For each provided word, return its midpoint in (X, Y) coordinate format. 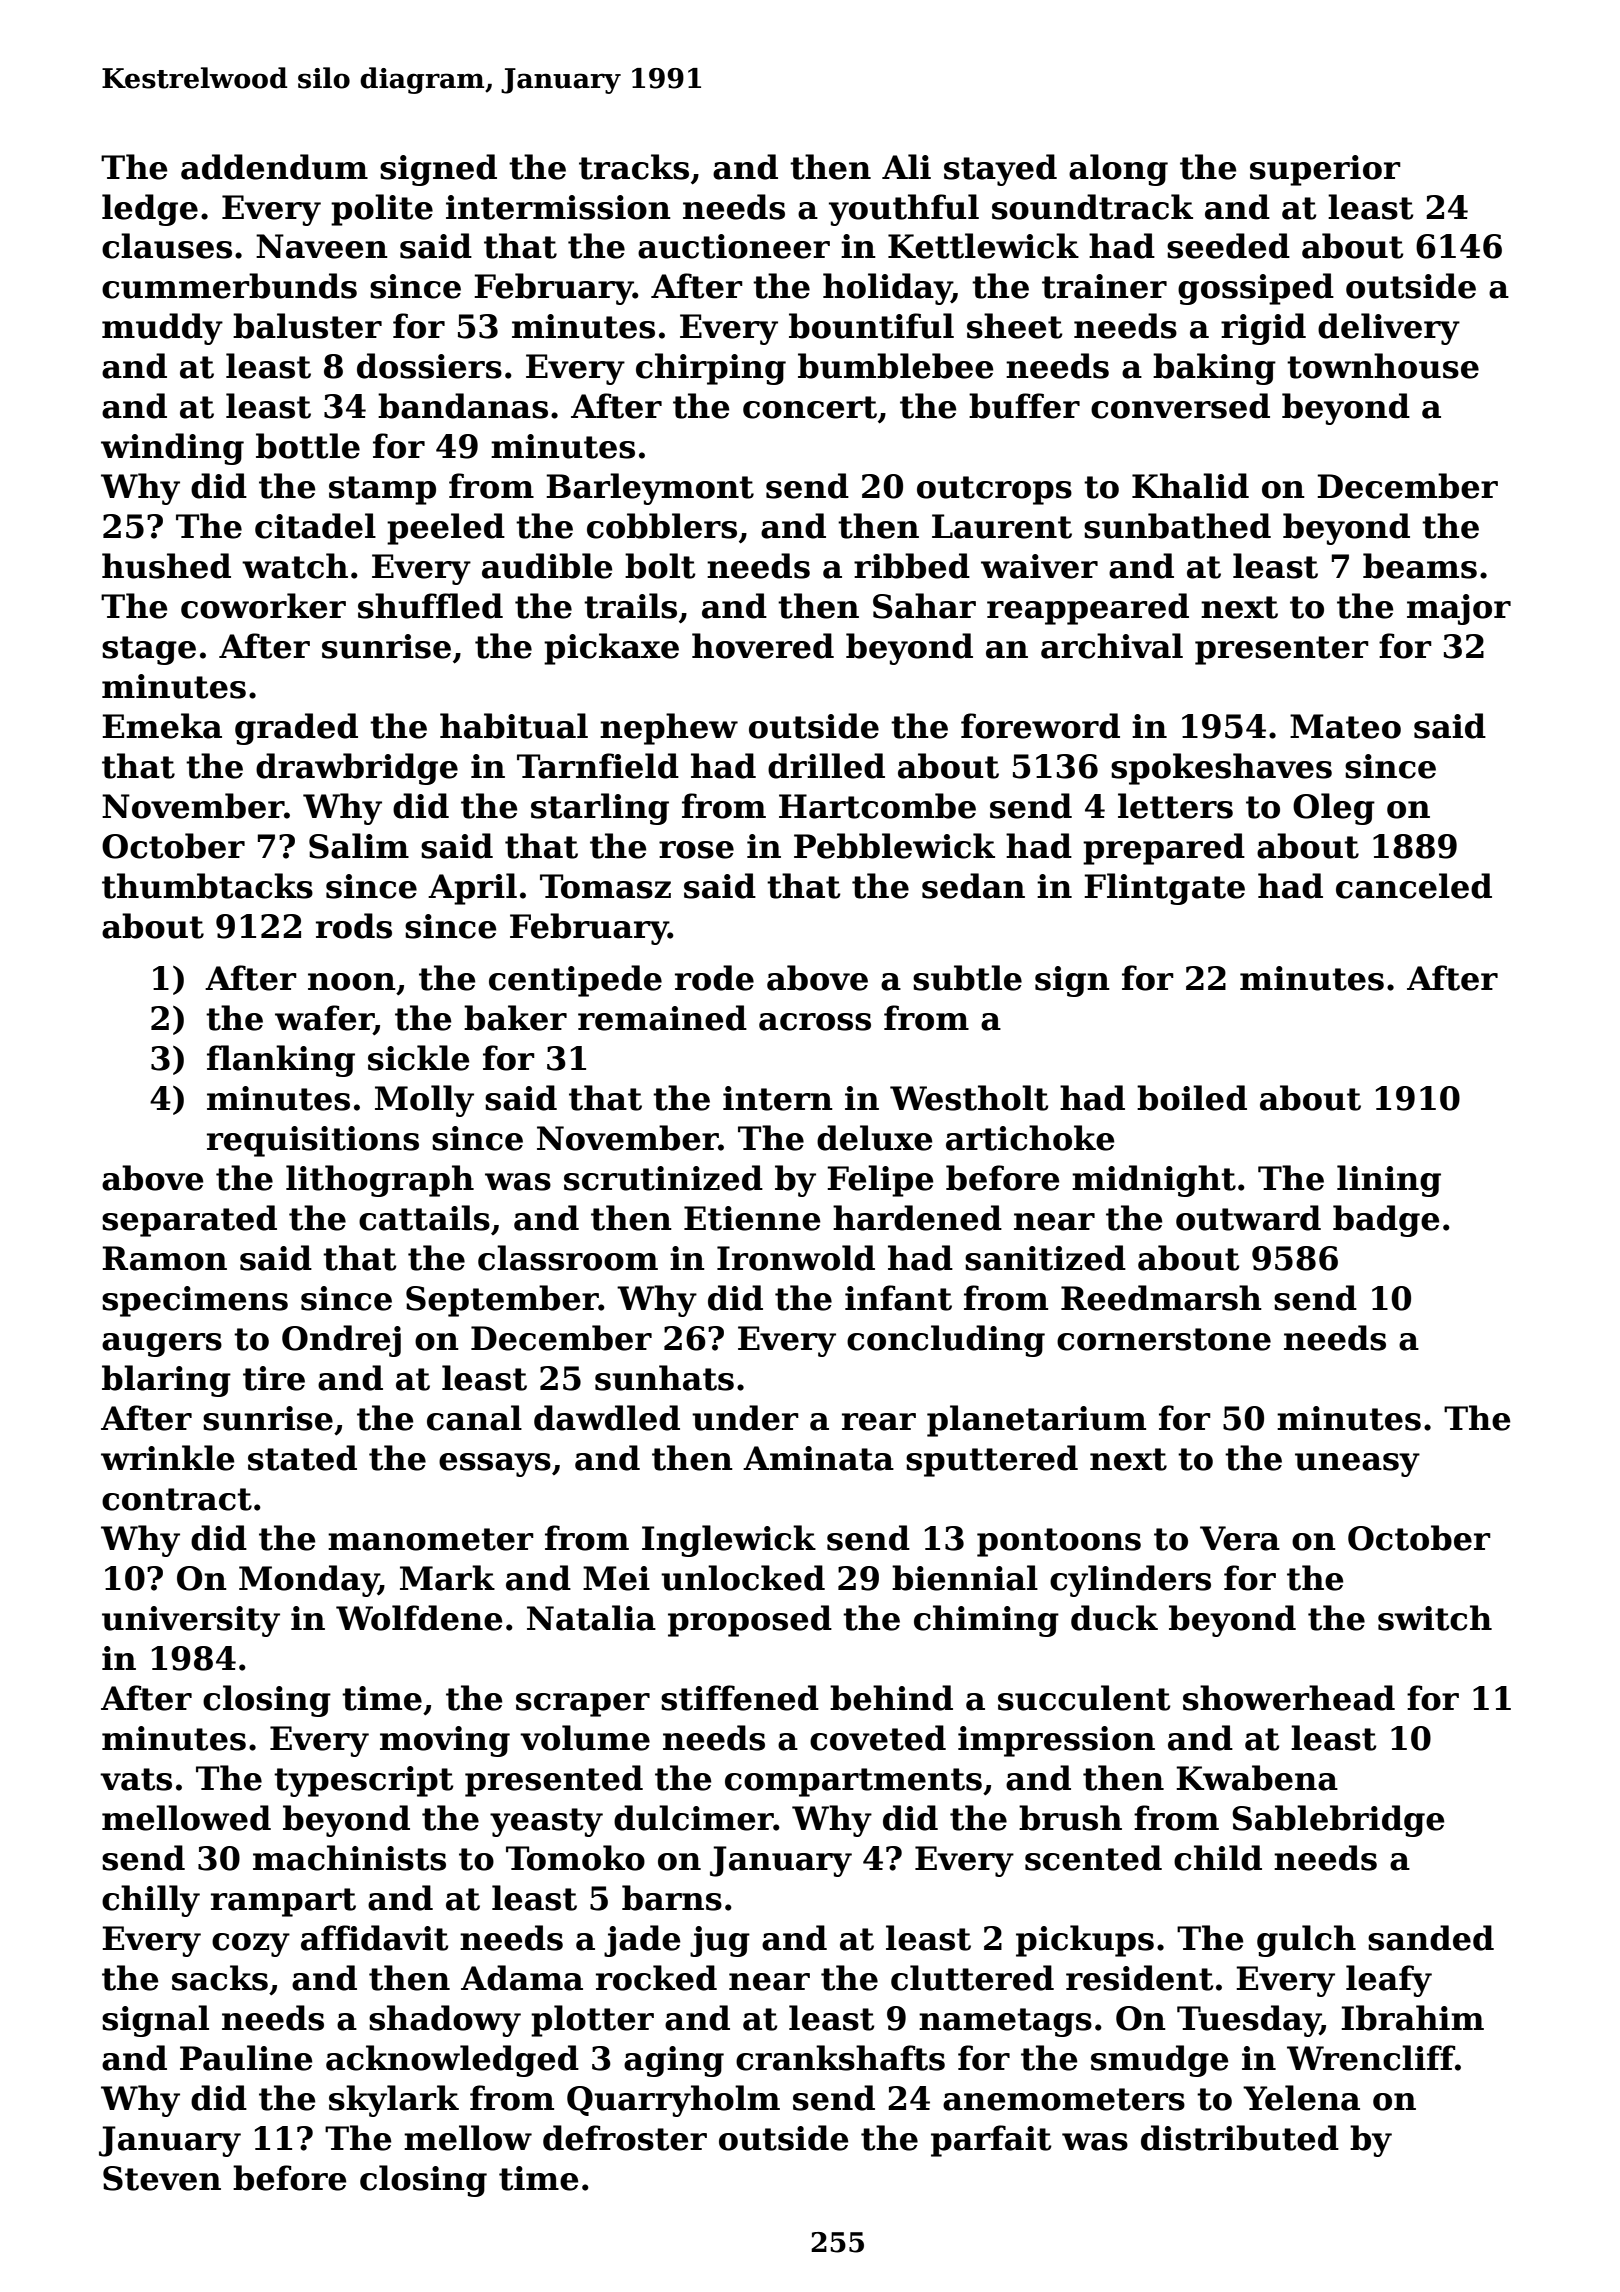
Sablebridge (1338, 1821)
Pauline (246, 2058)
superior (1325, 170)
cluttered (972, 1978)
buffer (1024, 406)
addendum (274, 167)
